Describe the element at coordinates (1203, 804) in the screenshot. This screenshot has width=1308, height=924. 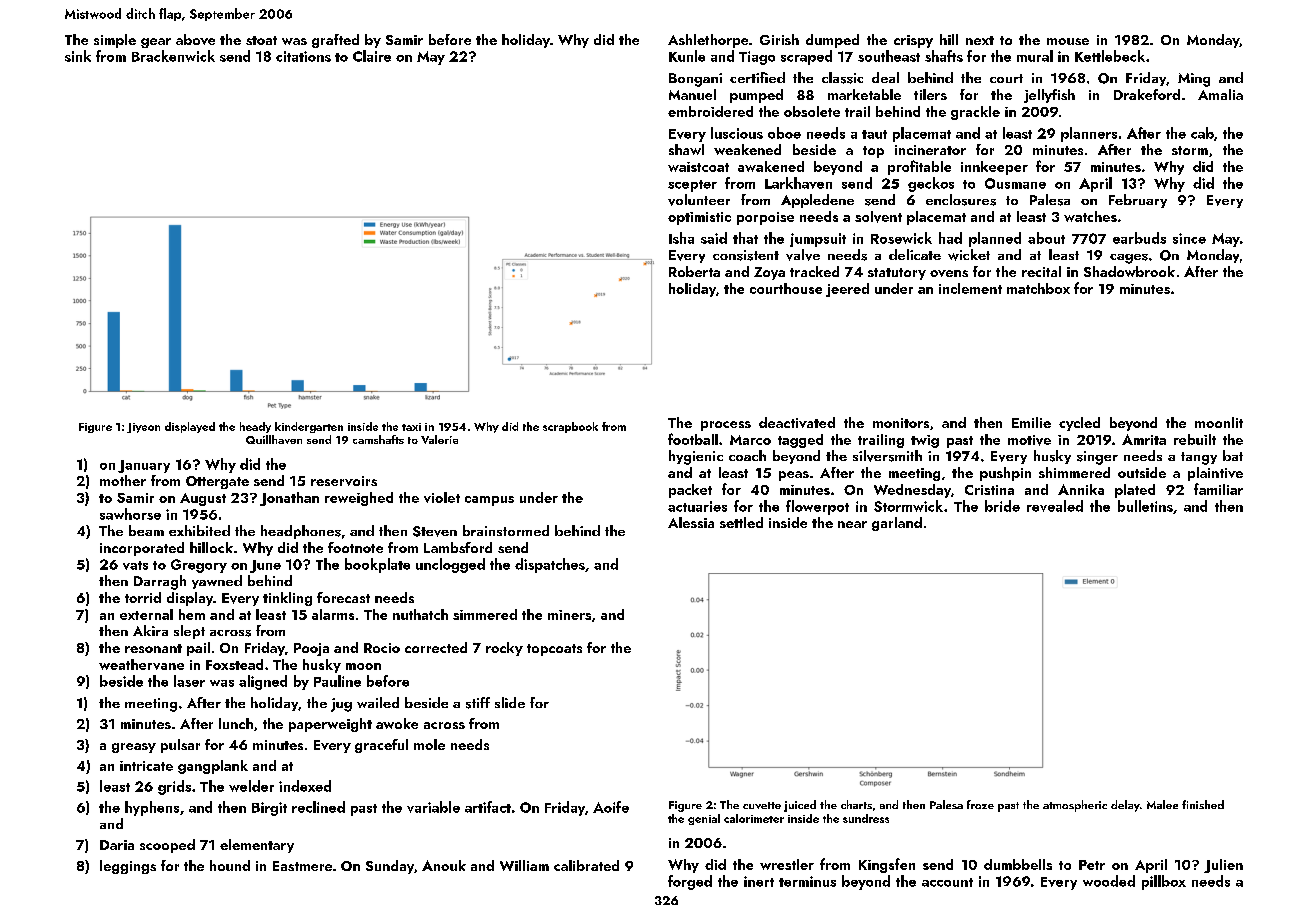
I see `finished` at that location.
